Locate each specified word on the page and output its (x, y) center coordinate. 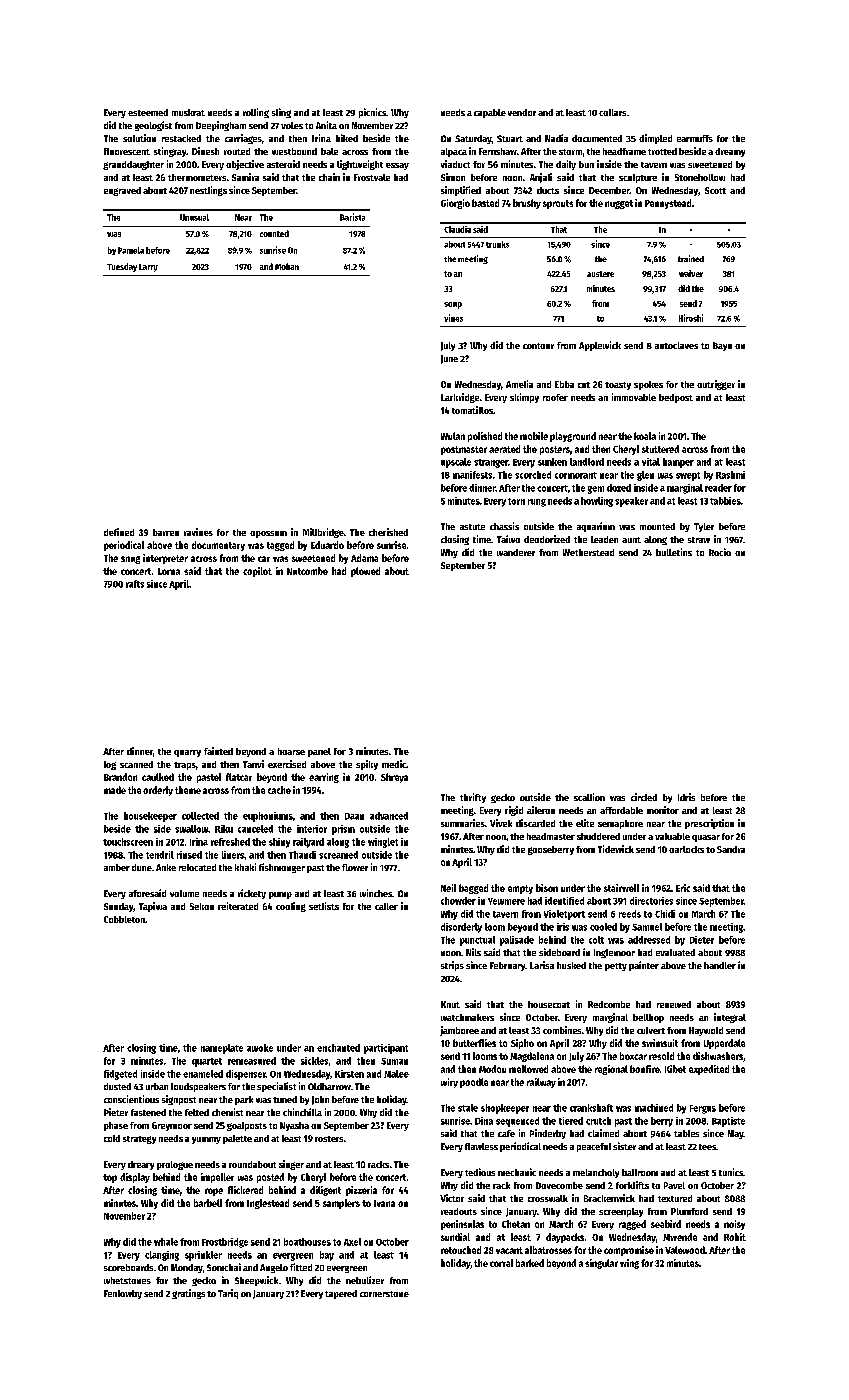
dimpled (655, 139)
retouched (461, 1250)
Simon (453, 177)
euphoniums (268, 817)
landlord (587, 462)
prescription (709, 824)
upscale (456, 463)
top (110, 1178)
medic (394, 764)
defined (119, 532)
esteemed (148, 112)
